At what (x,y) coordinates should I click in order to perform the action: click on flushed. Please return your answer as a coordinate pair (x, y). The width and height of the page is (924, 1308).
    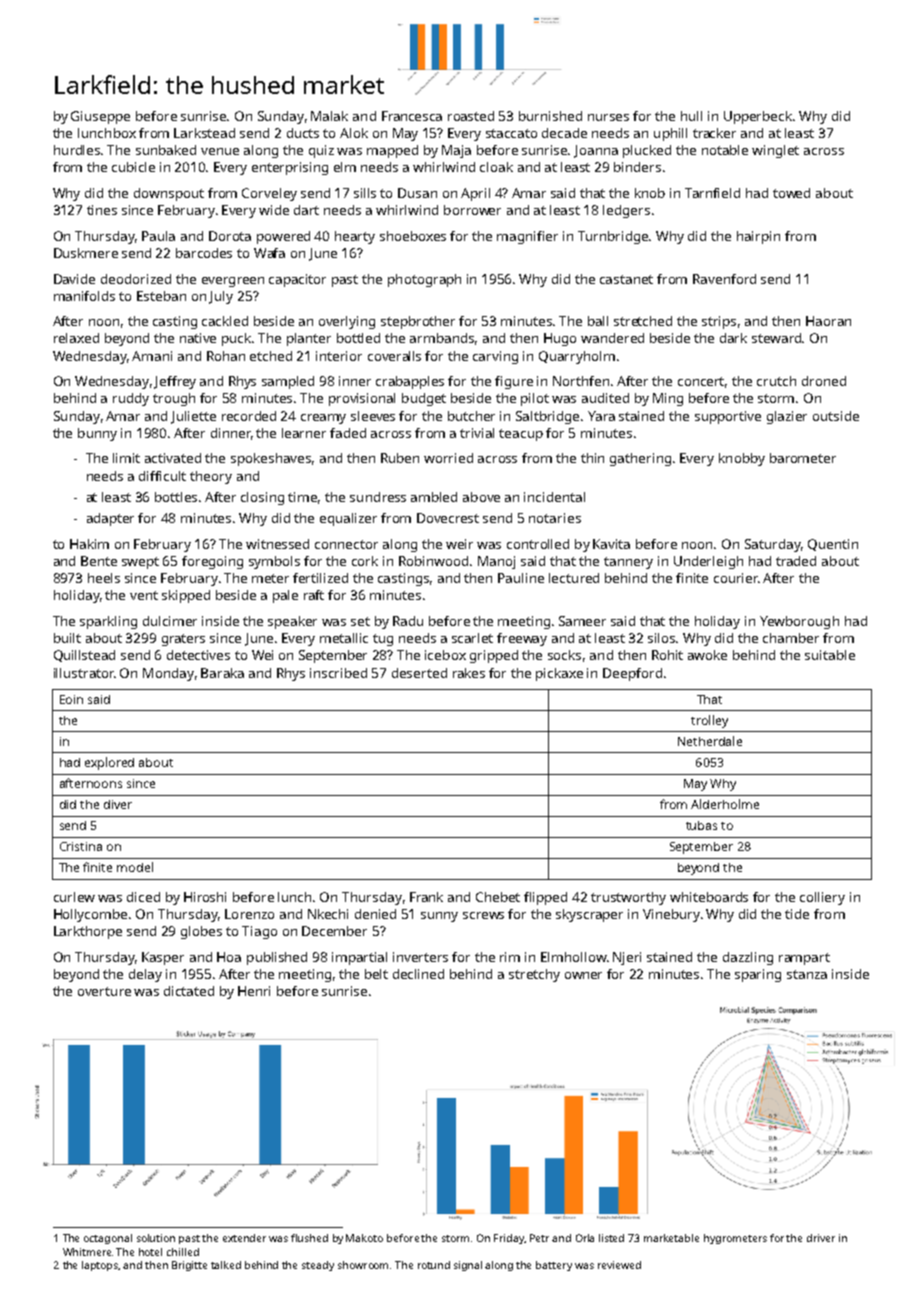
    Looking at the image, I should click on (309, 1238).
